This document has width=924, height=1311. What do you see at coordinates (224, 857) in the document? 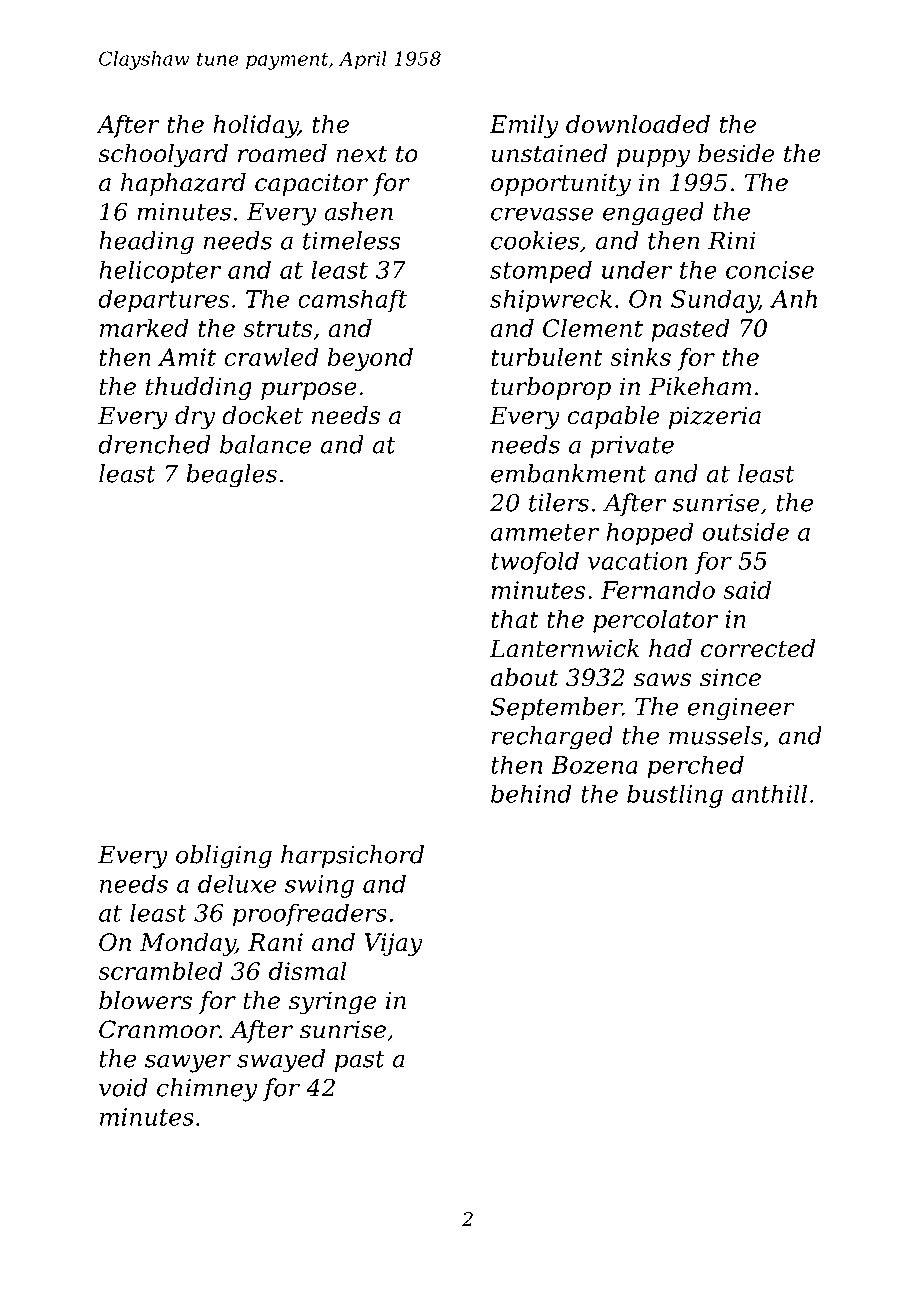
I see `obliging` at bounding box center [224, 857].
